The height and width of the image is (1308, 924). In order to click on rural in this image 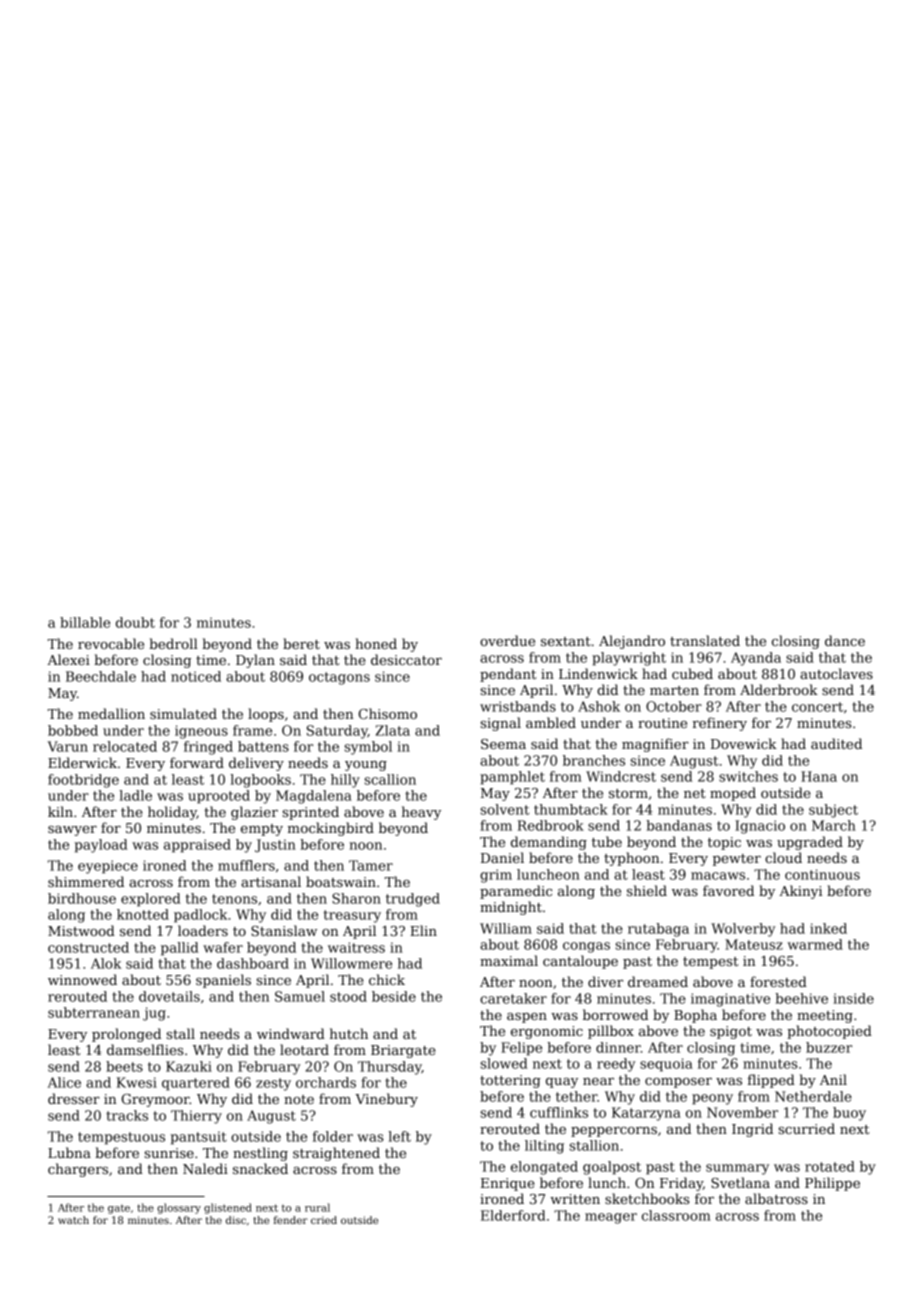, I will do `click(317, 1207)`.
